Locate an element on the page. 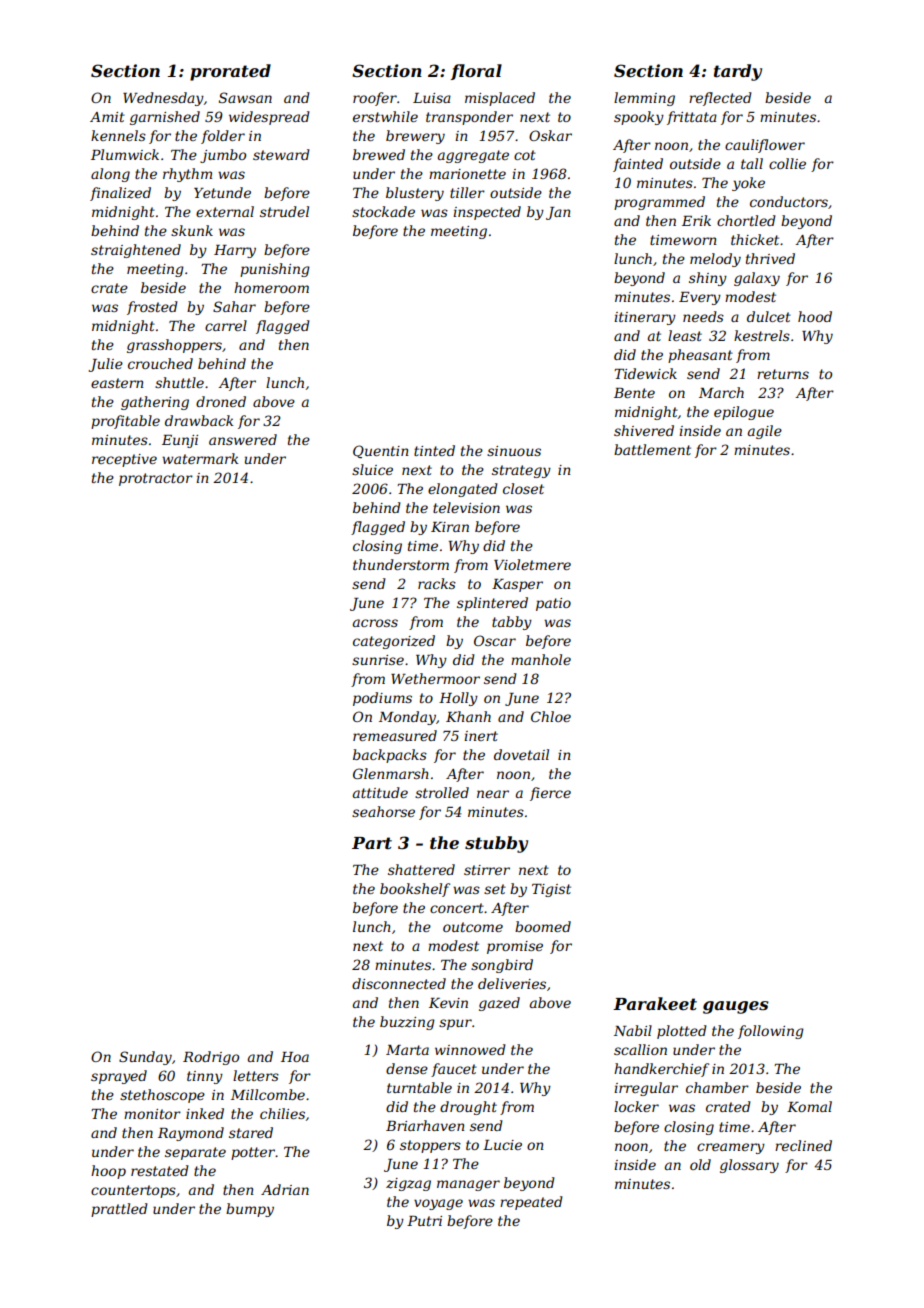 This document has width=924, height=1308. prattled is located at coordinates (119, 1210).
